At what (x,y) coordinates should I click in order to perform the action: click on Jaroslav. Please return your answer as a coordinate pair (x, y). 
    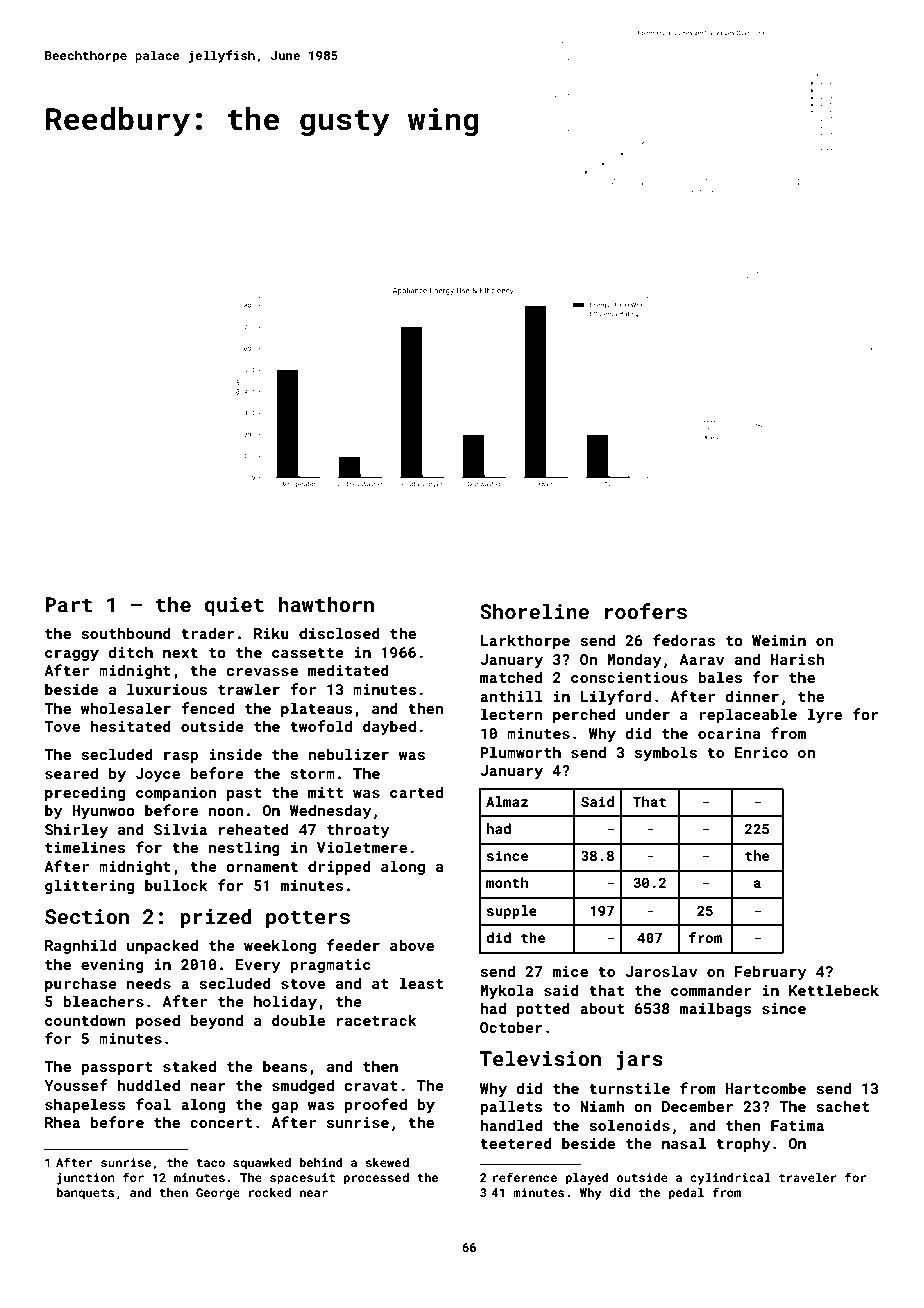
    Looking at the image, I should click on (661, 971).
